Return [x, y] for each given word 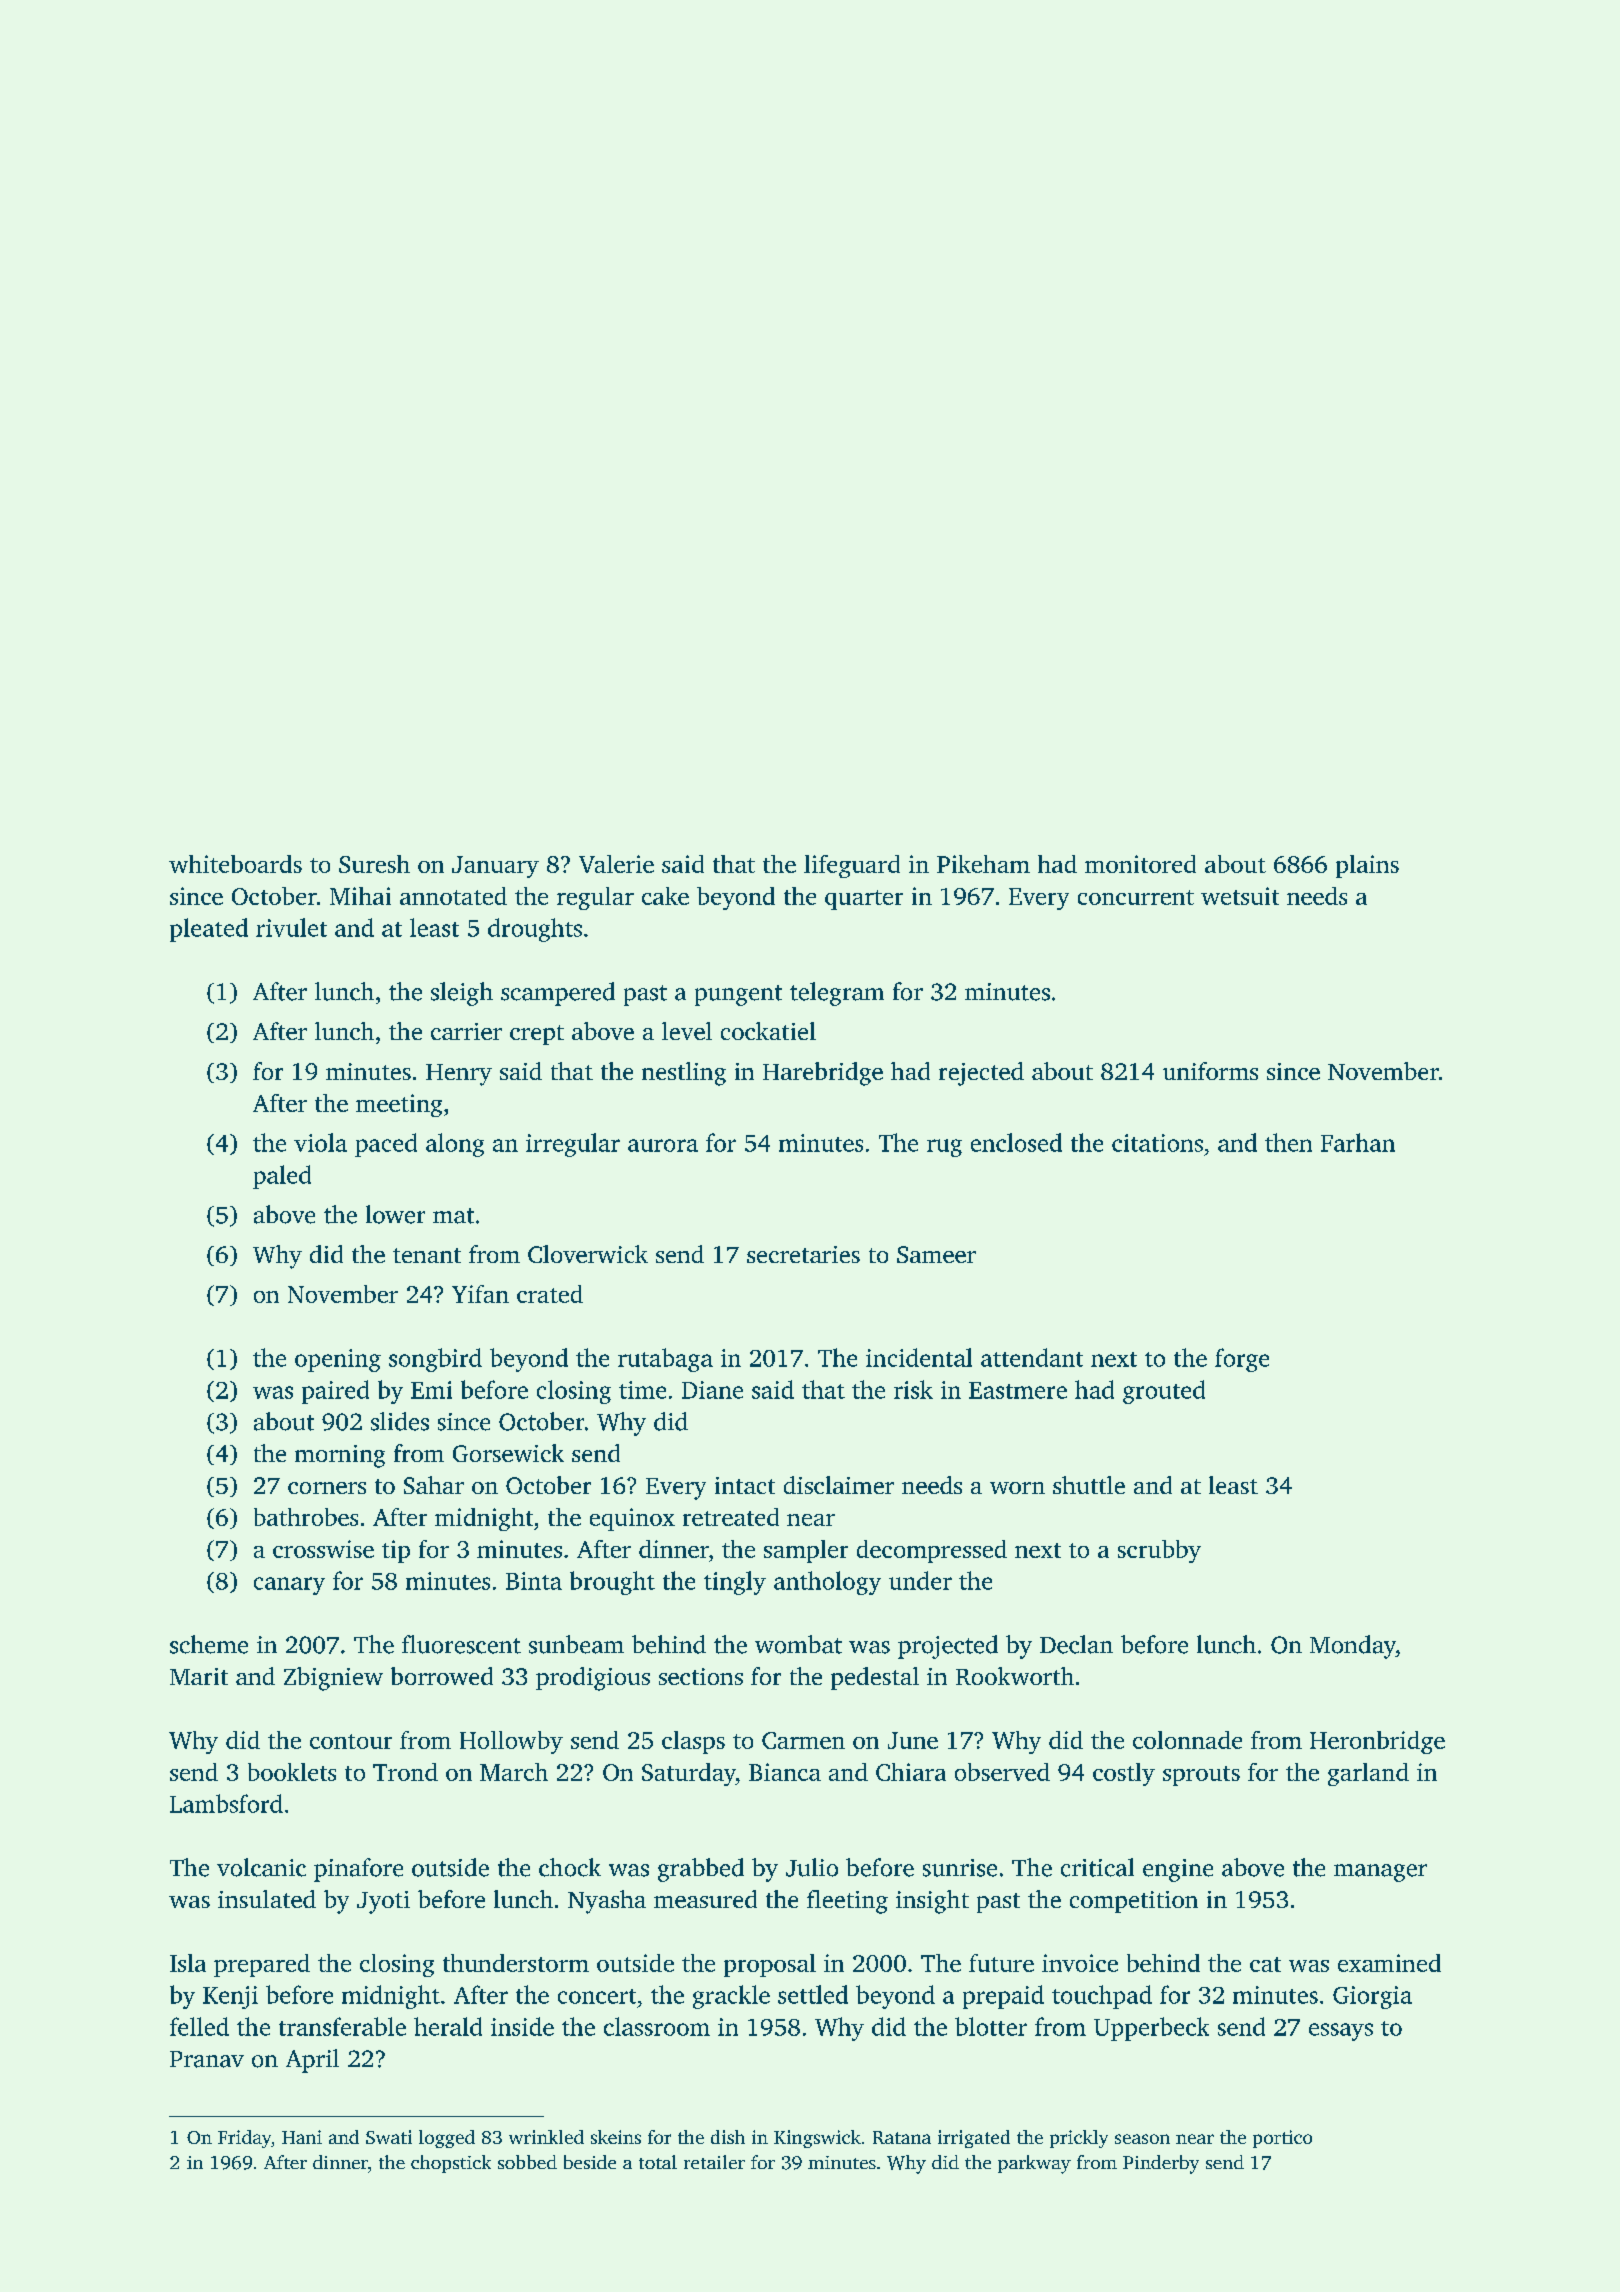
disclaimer [839, 1485]
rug [944, 1148]
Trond [405, 1772]
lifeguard [852, 866]
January [495, 867]
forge [1242, 1360]
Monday [1353, 1647]
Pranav [207, 2059]
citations [1157, 1143]
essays [1341, 2032]
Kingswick [817, 2139]
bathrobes [306, 1517]
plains [1367, 866]
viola [320, 1142]
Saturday [689, 1774]
